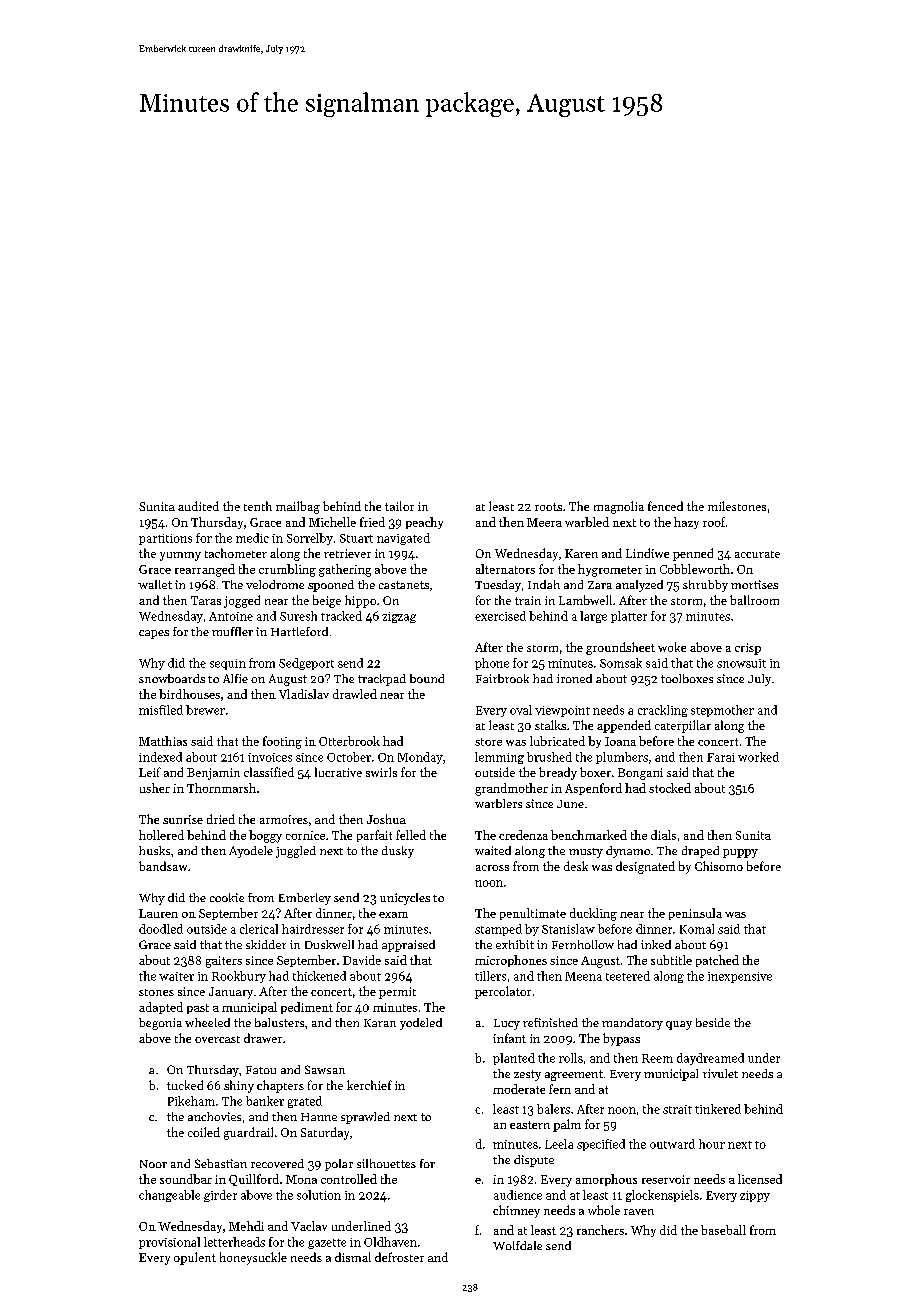 The image size is (924, 1314). Describe the element at coordinates (621, 663) in the screenshot. I see `Somsak` at that location.
